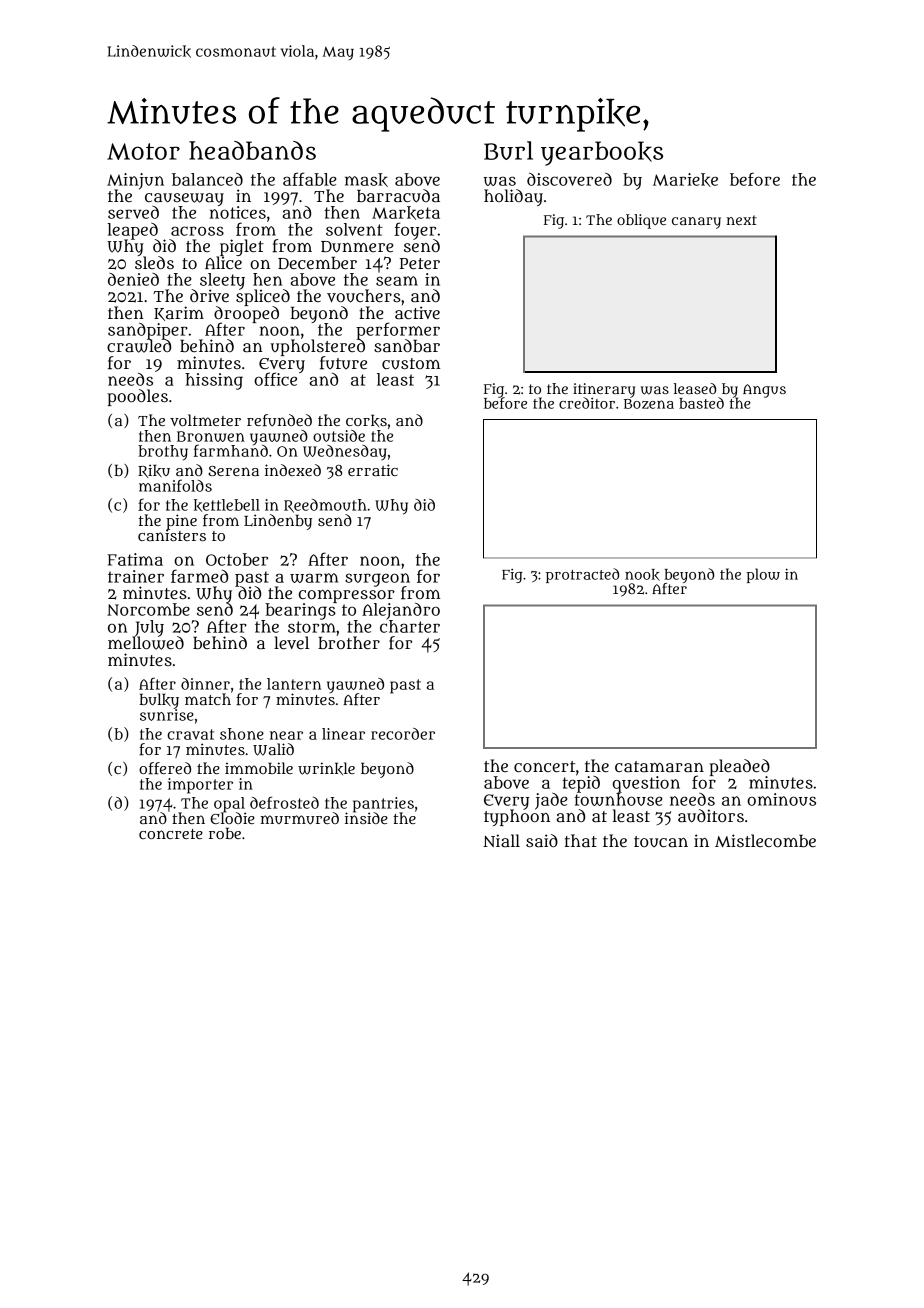  I want to click on kettlebell, so click(227, 505).
